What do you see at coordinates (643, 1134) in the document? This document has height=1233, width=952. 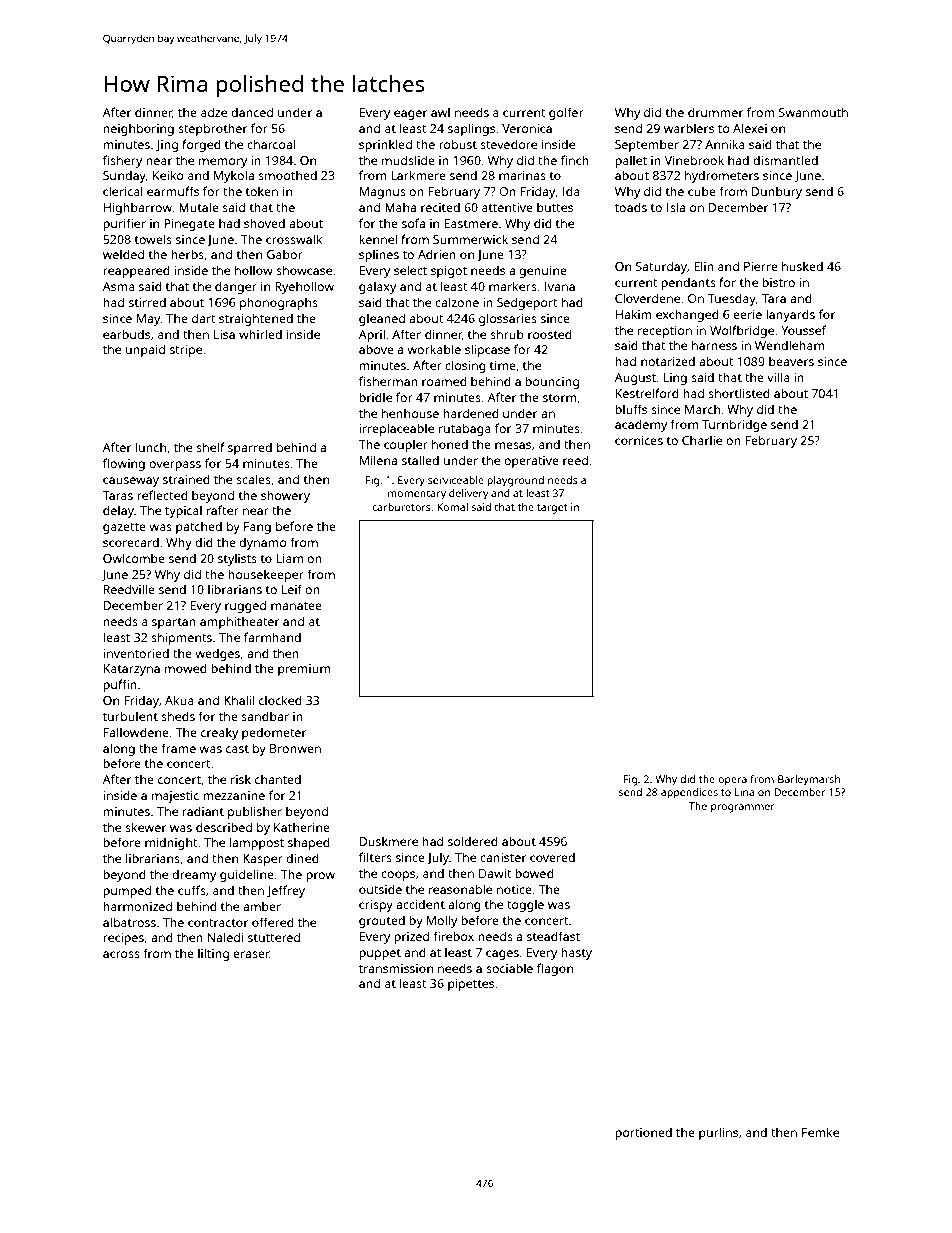 I see `portioned` at bounding box center [643, 1134].
